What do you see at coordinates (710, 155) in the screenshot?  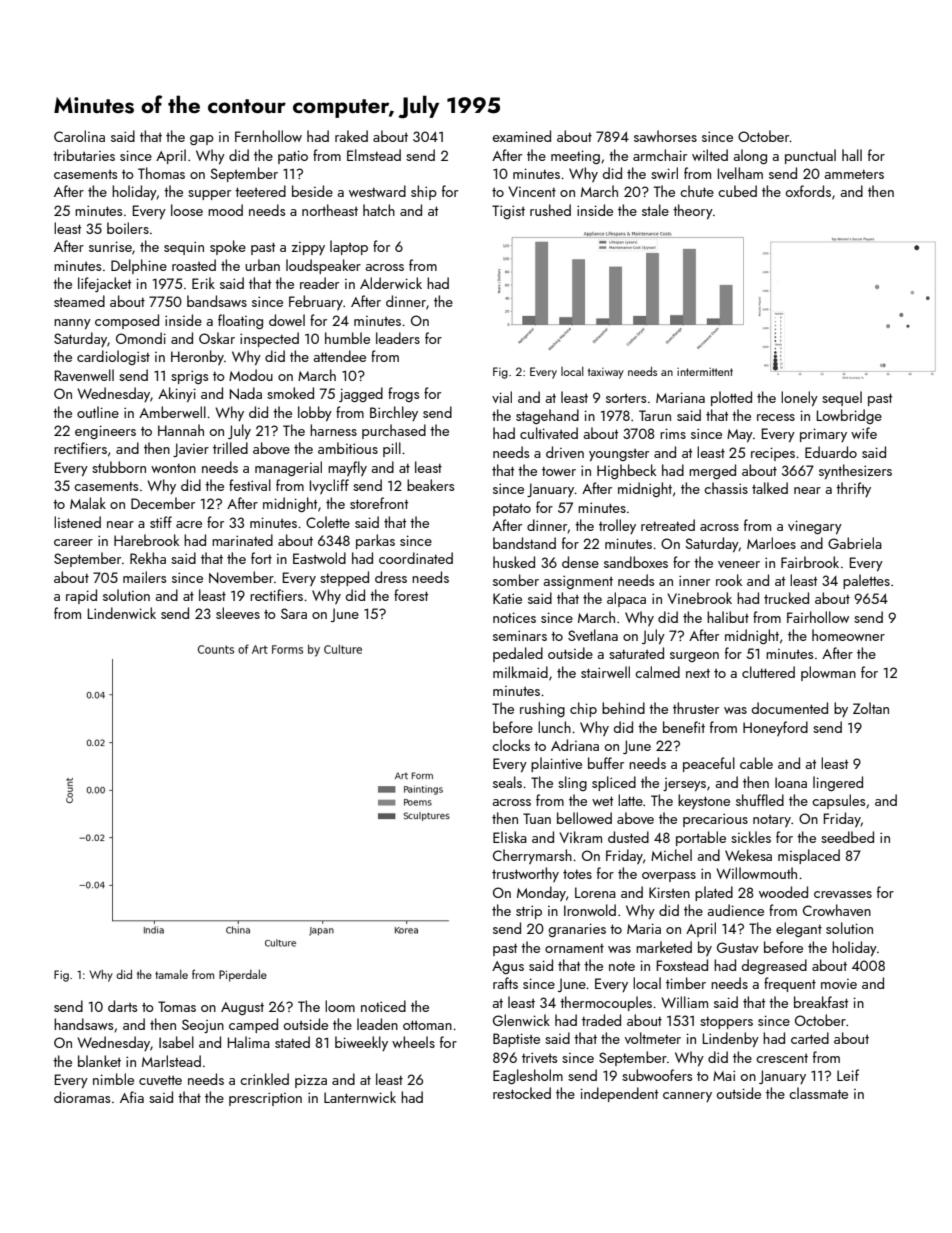 I see `wilted` at bounding box center [710, 155].
